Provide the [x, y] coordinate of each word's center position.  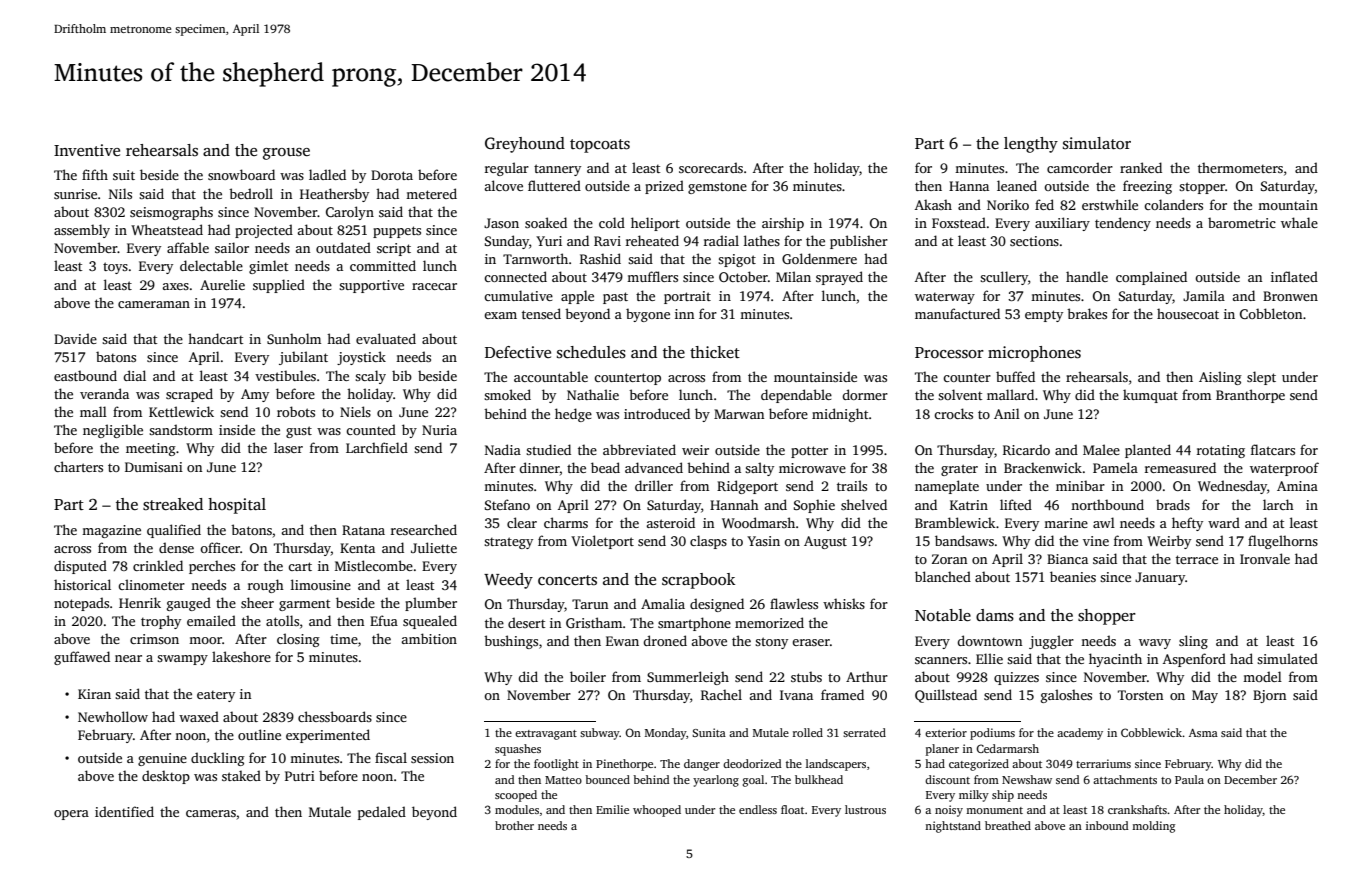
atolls [282, 620]
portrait [687, 297]
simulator [1097, 143]
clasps [708, 542]
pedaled [382, 813]
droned [665, 640]
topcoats [600, 146]
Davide [75, 338]
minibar [1080, 485]
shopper [1107, 617]
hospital [237, 506]
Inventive [87, 150]
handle [1087, 276]
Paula [1189, 779]
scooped [516, 796]
